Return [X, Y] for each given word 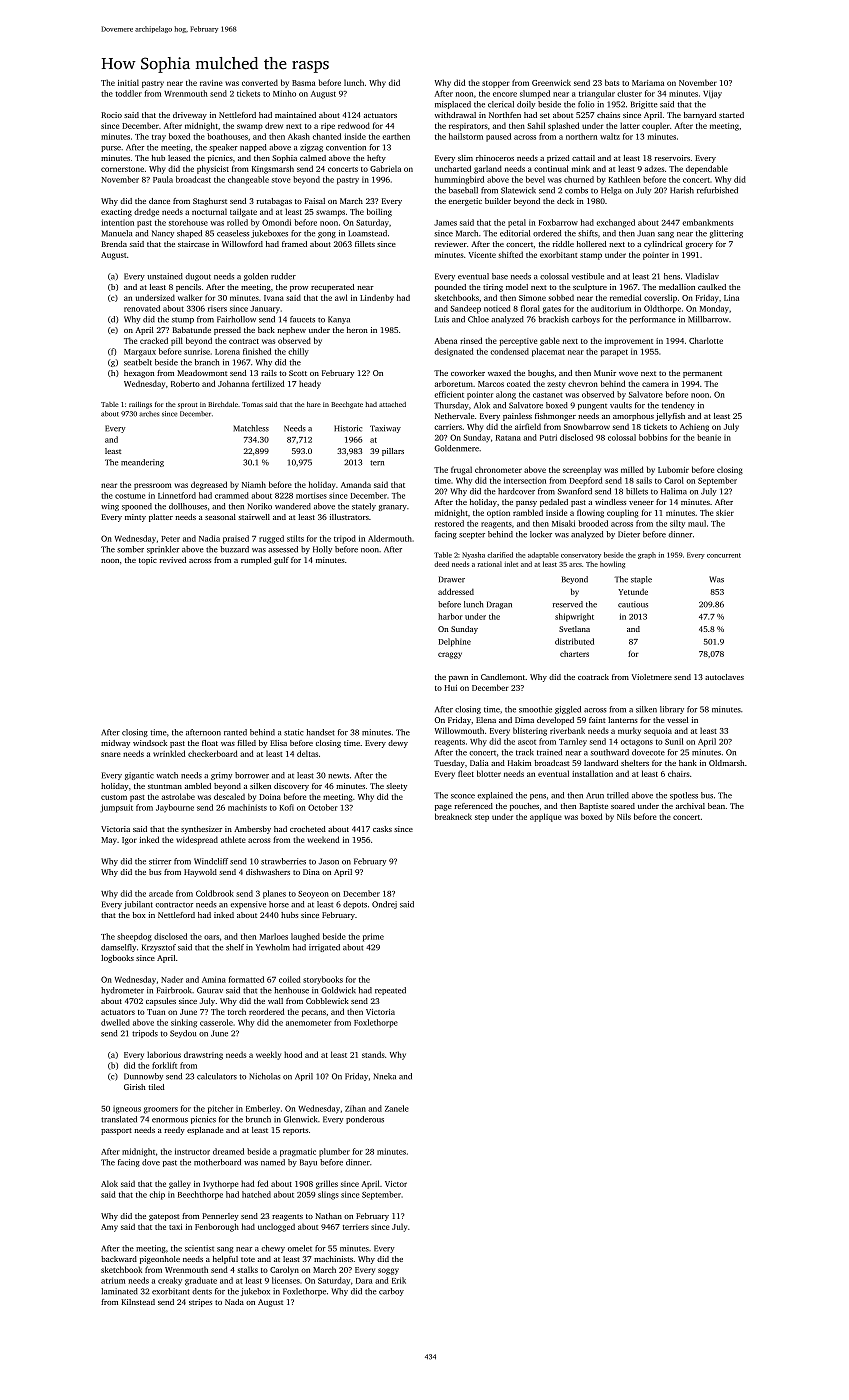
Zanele [397, 1108]
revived [173, 560]
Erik [399, 1280]
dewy [398, 744]
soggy [388, 1271]
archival [690, 806]
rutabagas [274, 202]
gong [327, 235]
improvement [629, 342]
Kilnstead [138, 1302]
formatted [246, 979]
